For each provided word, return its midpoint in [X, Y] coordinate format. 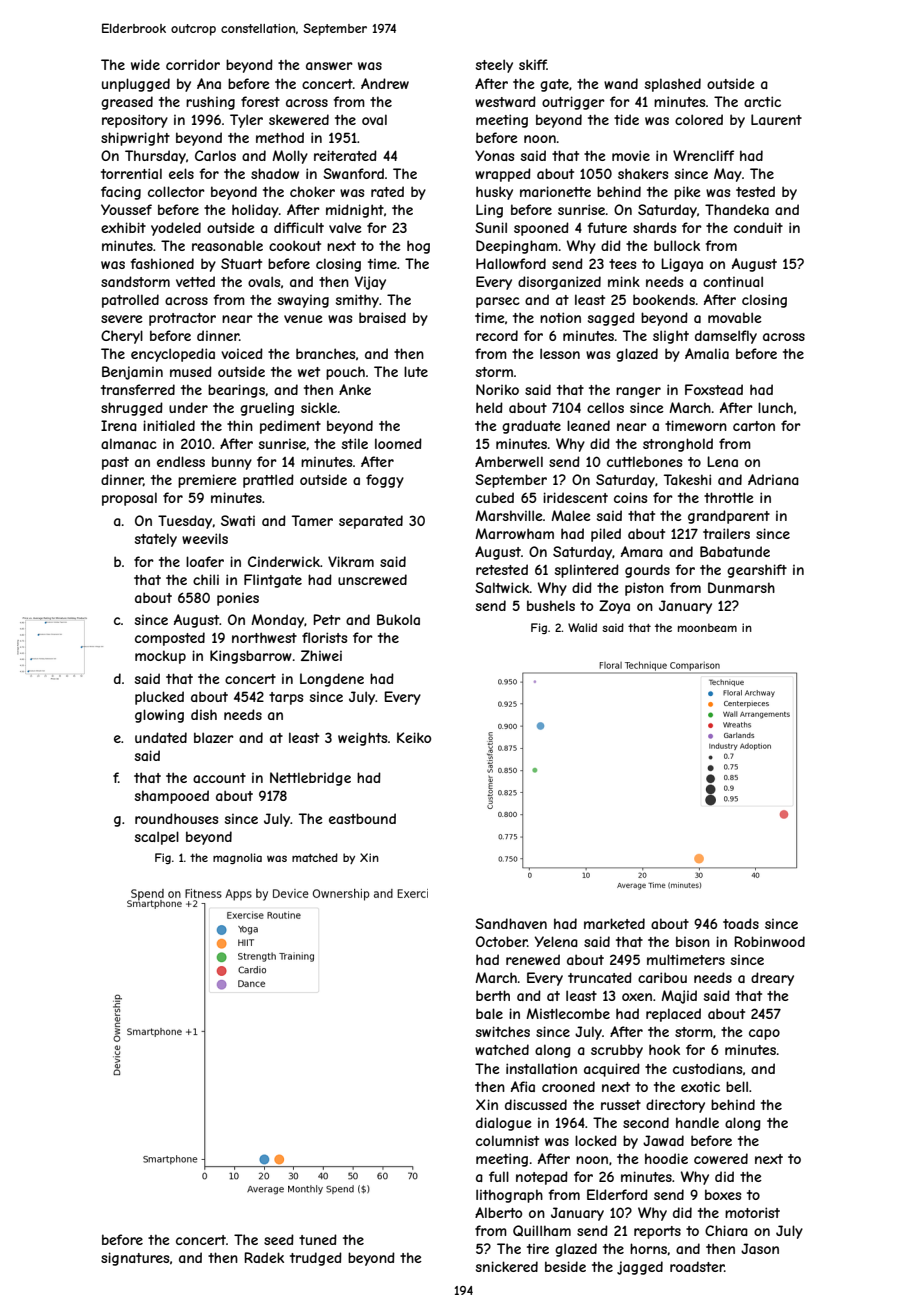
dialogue [504, 1124]
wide [145, 64]
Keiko [414, 737]
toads [741, 923]
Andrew [385, 83]
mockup [160, 657]
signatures [135, 1259]
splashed [673, 85]
